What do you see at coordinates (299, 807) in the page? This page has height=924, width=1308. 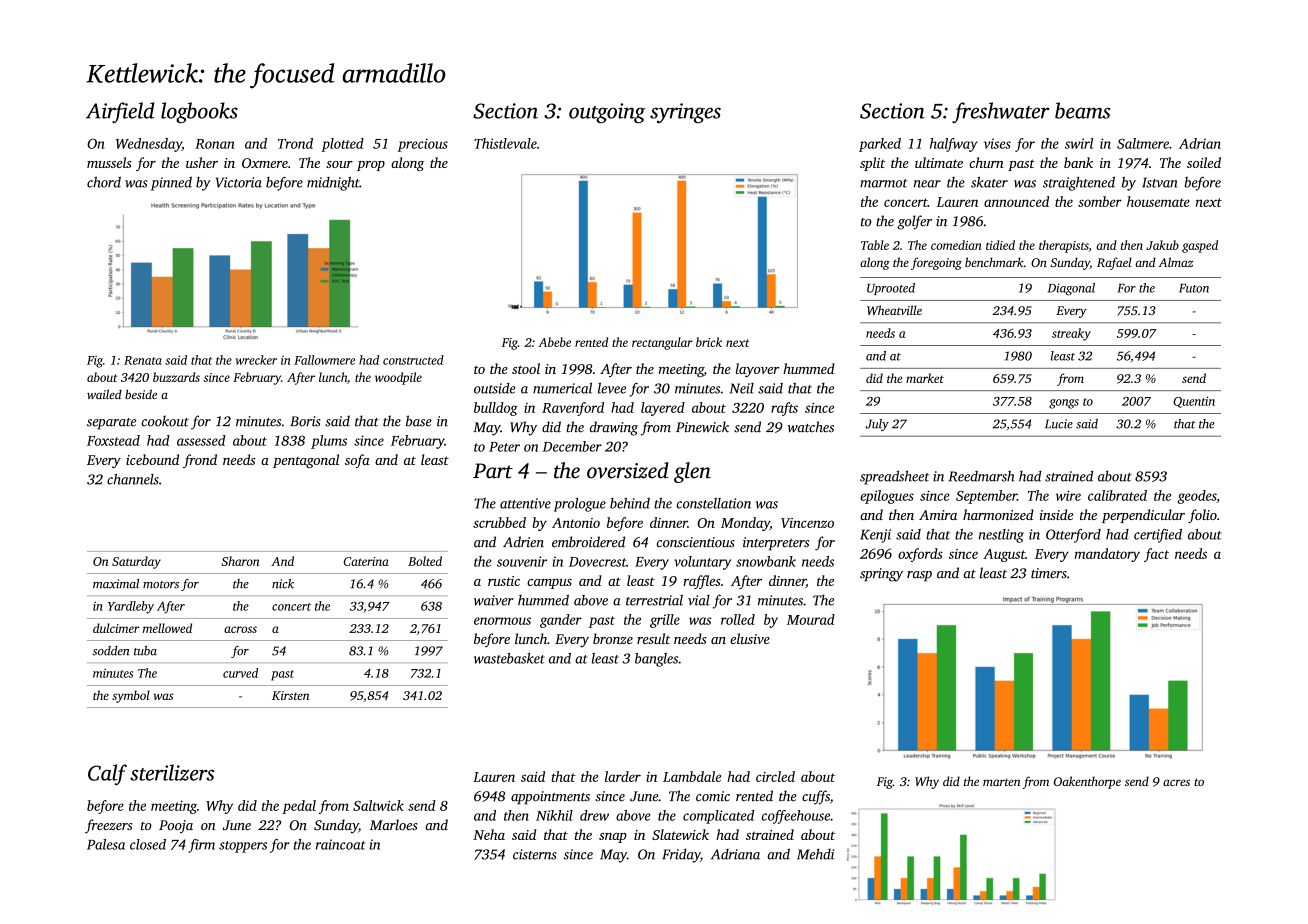 I see `pedal` at bounding box center [299, 807].
